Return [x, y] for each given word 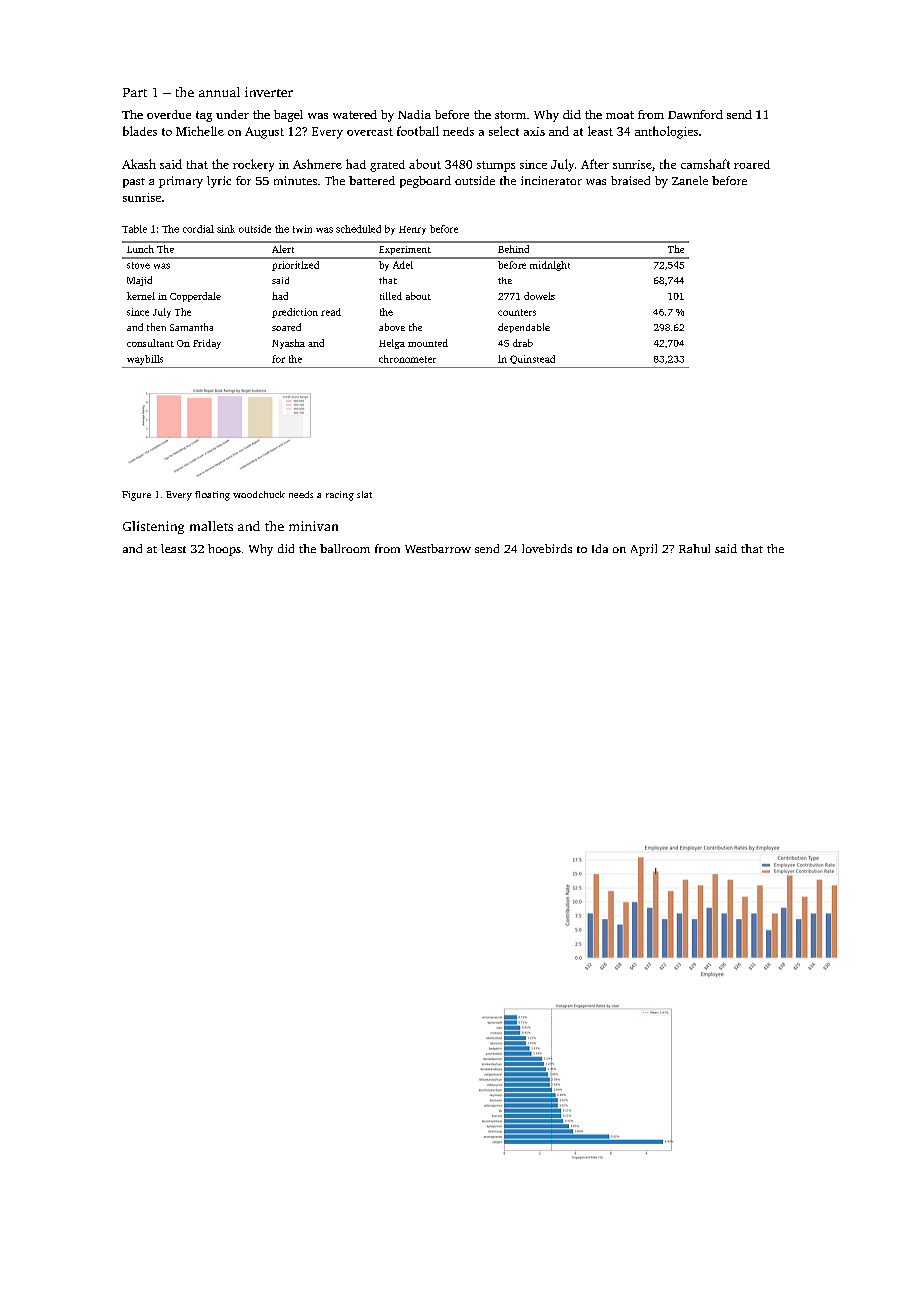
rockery [253, 165]
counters [517, 312]
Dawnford [695, 114]
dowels [539, 296]
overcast [370, 132]
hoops [224, 550]
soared [286, 327]
